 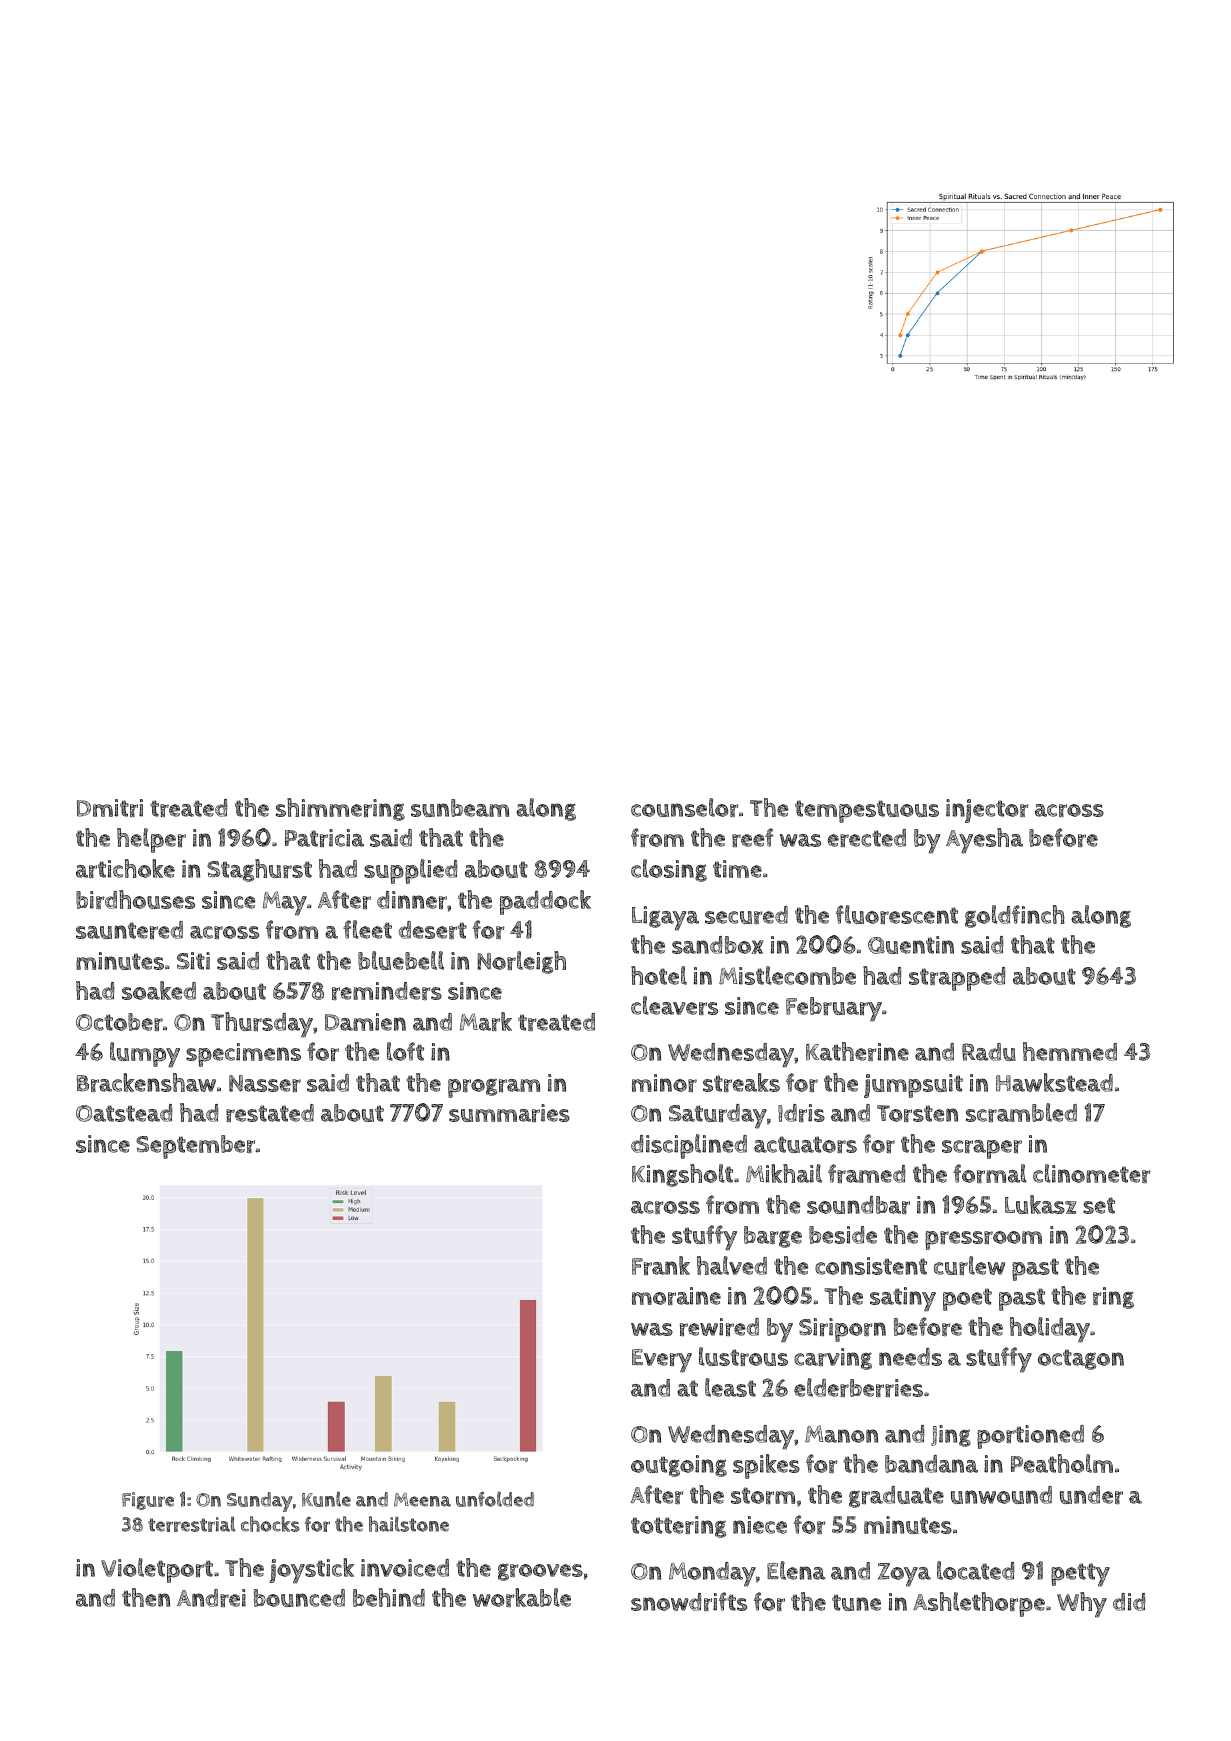 What do you see at coordinates (545, 902) in the screenshot?
I see `paddock` at bounding box center [545, 902].
